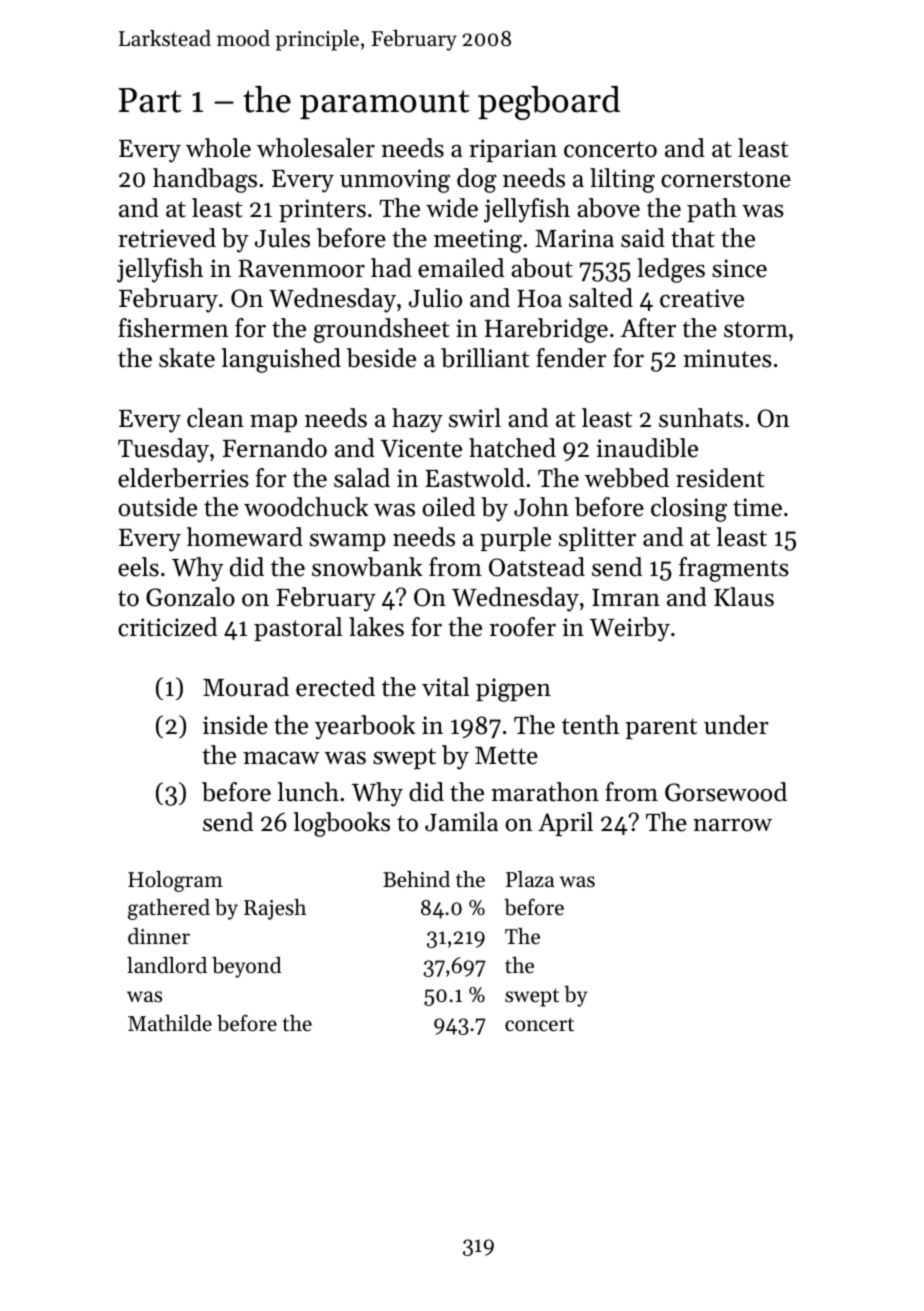  I want to click on vital, so click(446, 687).
